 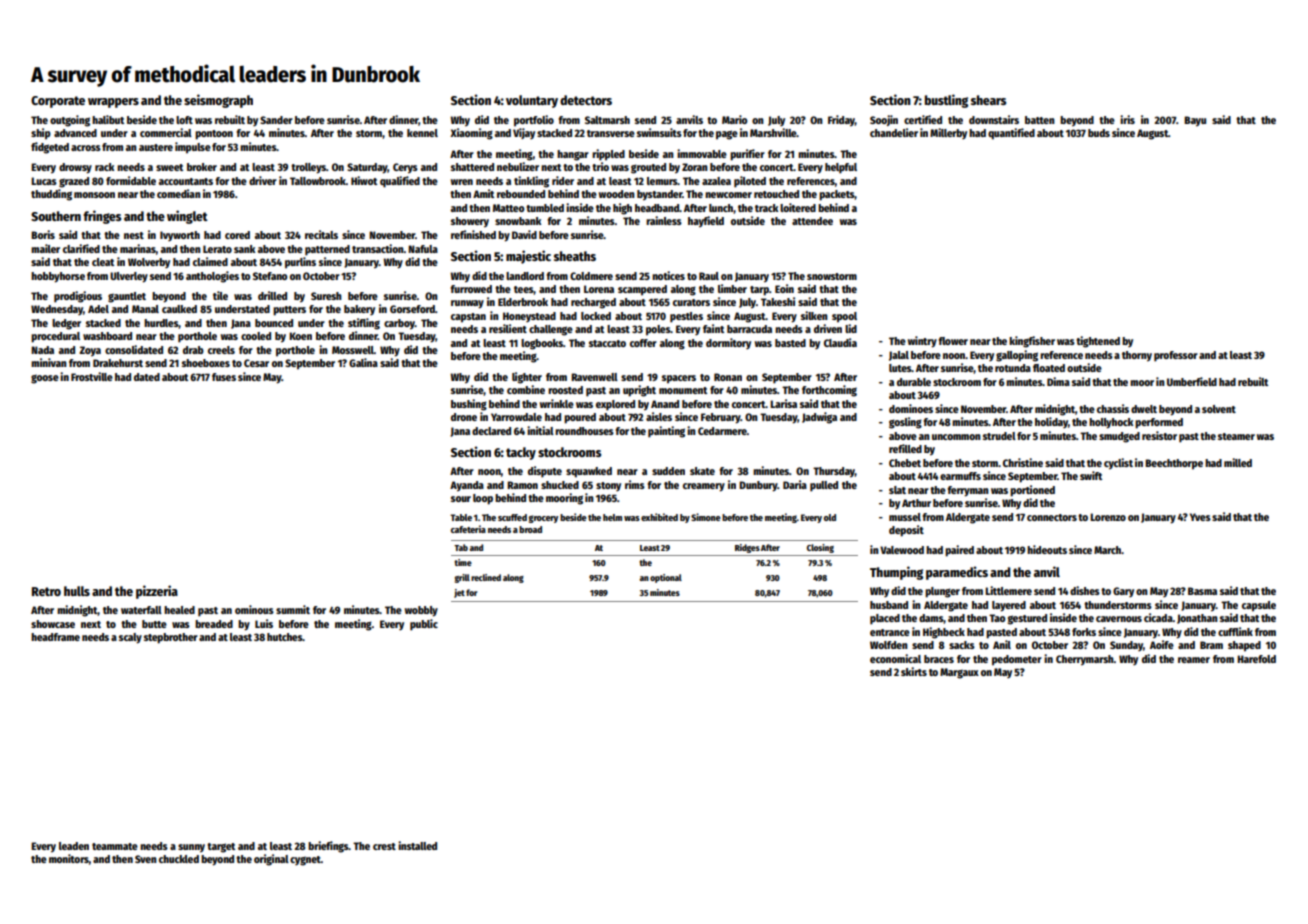 What do you see at coordinates (1176, 356) in the page?
I see `professor` at bounding box center [1176, 356].
